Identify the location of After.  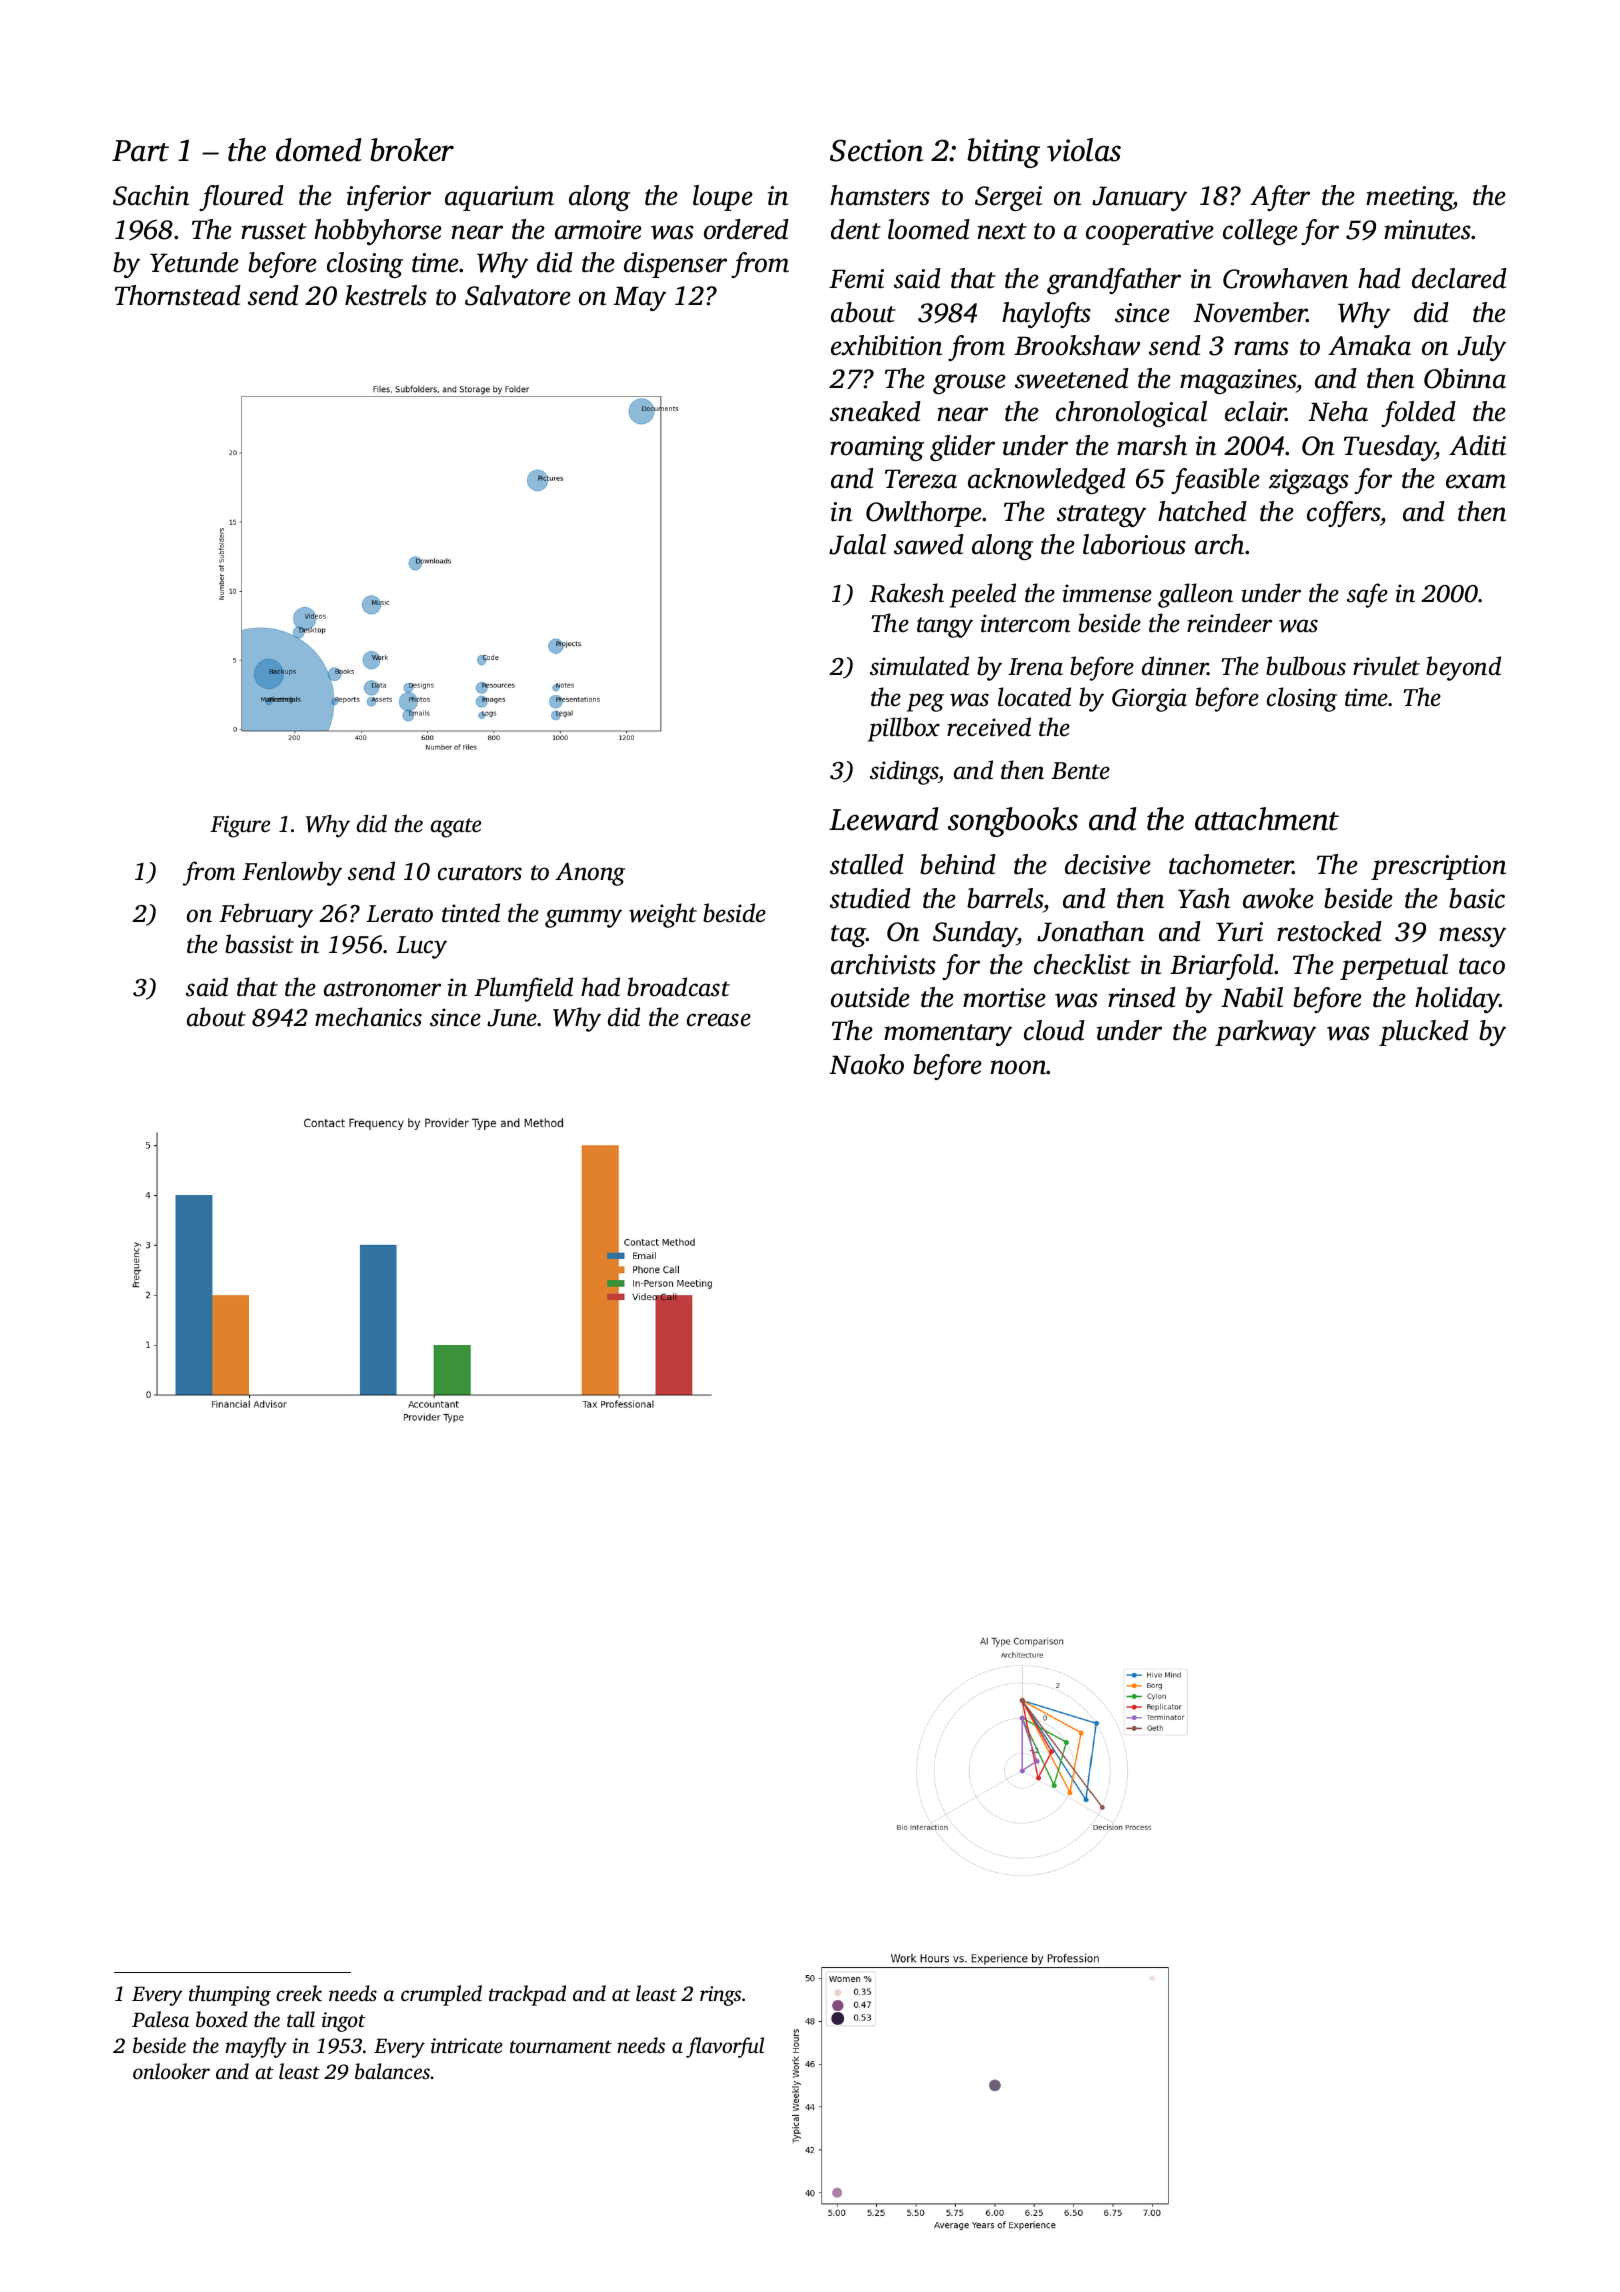
(1280, 198).
